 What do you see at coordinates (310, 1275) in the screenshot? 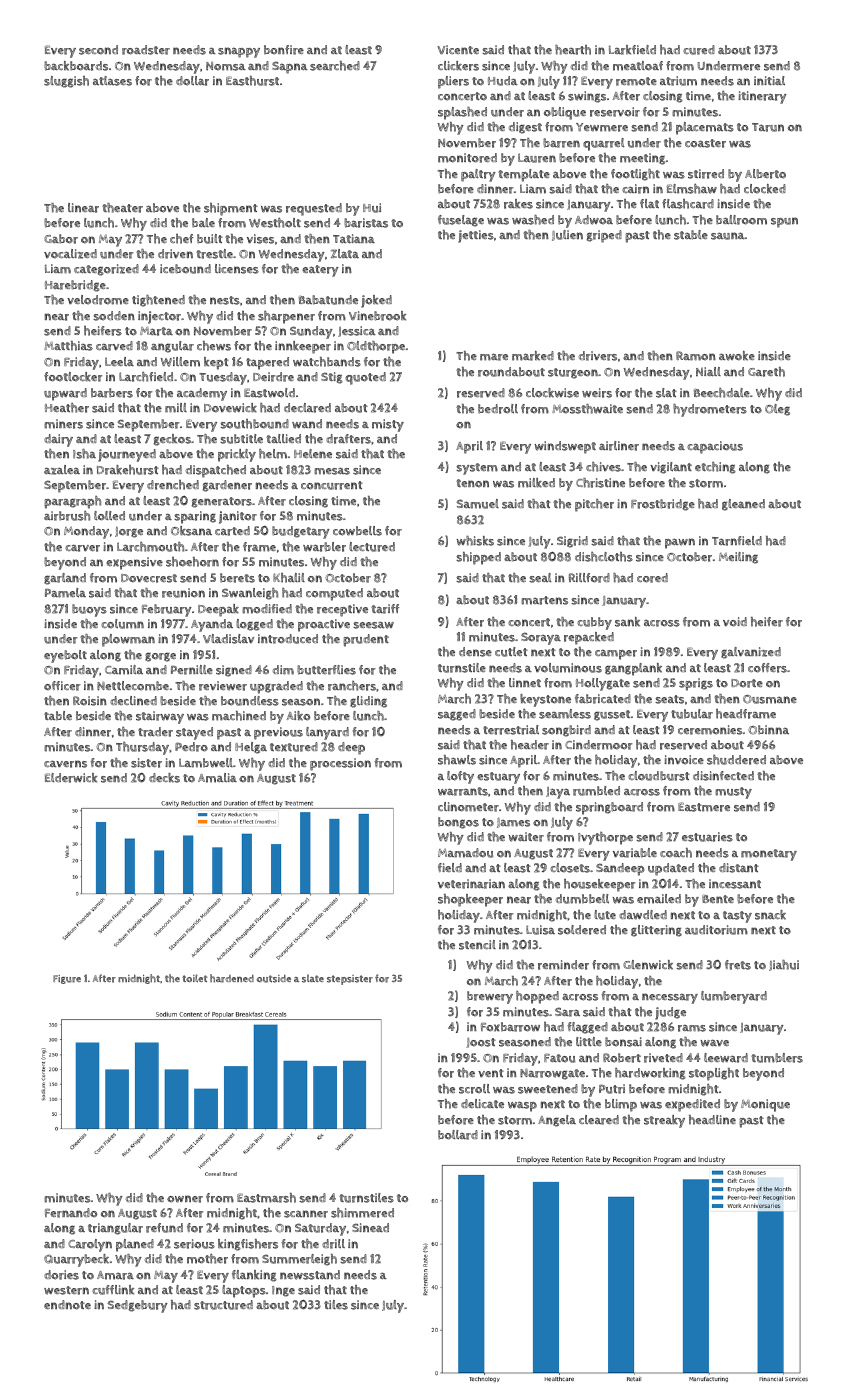
I see `newsstand` at bounding box center [310, 1275].
